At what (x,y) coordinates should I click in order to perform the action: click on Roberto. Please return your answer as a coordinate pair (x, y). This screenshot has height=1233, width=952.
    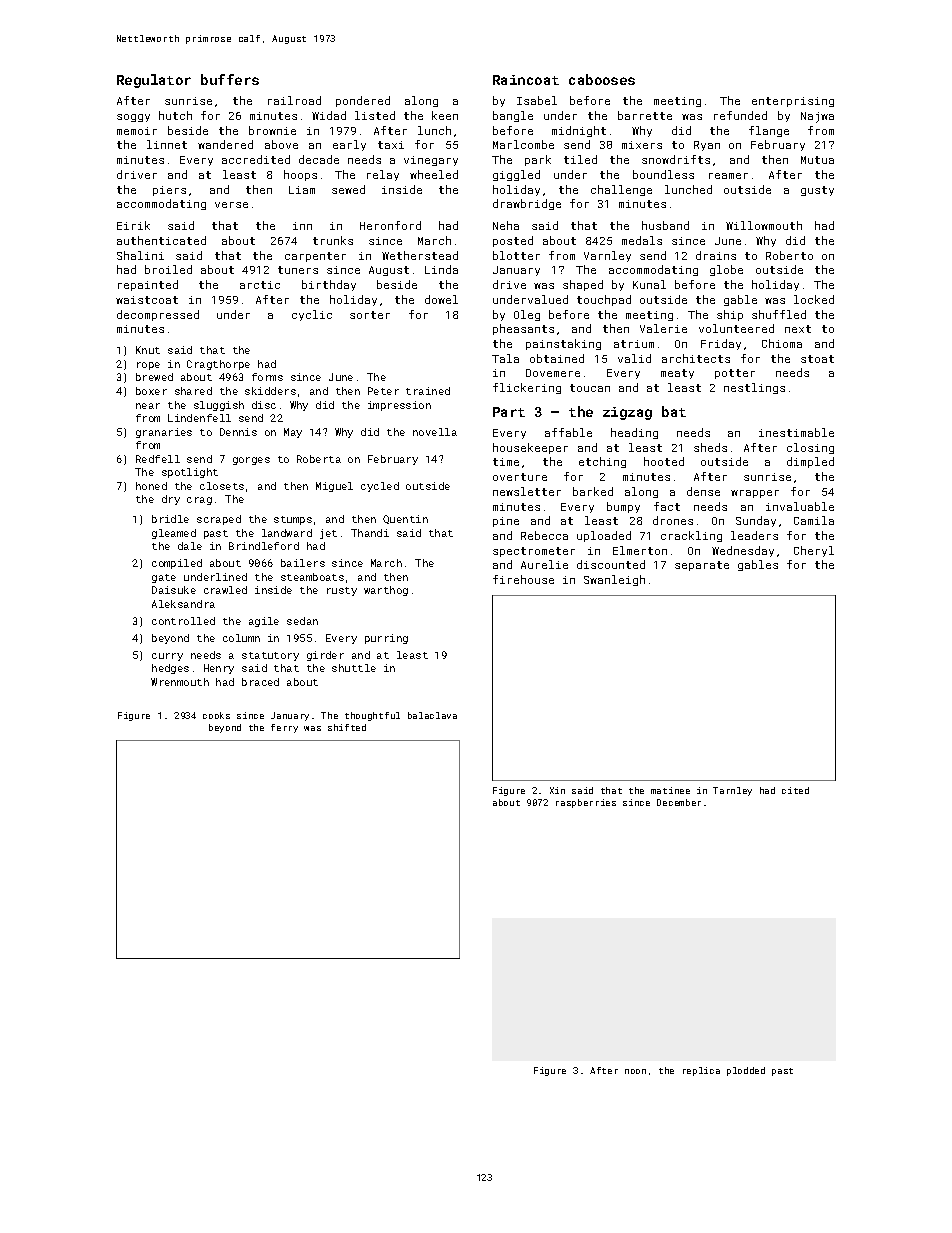
    Looking at the image, I should click on (789, 255).
